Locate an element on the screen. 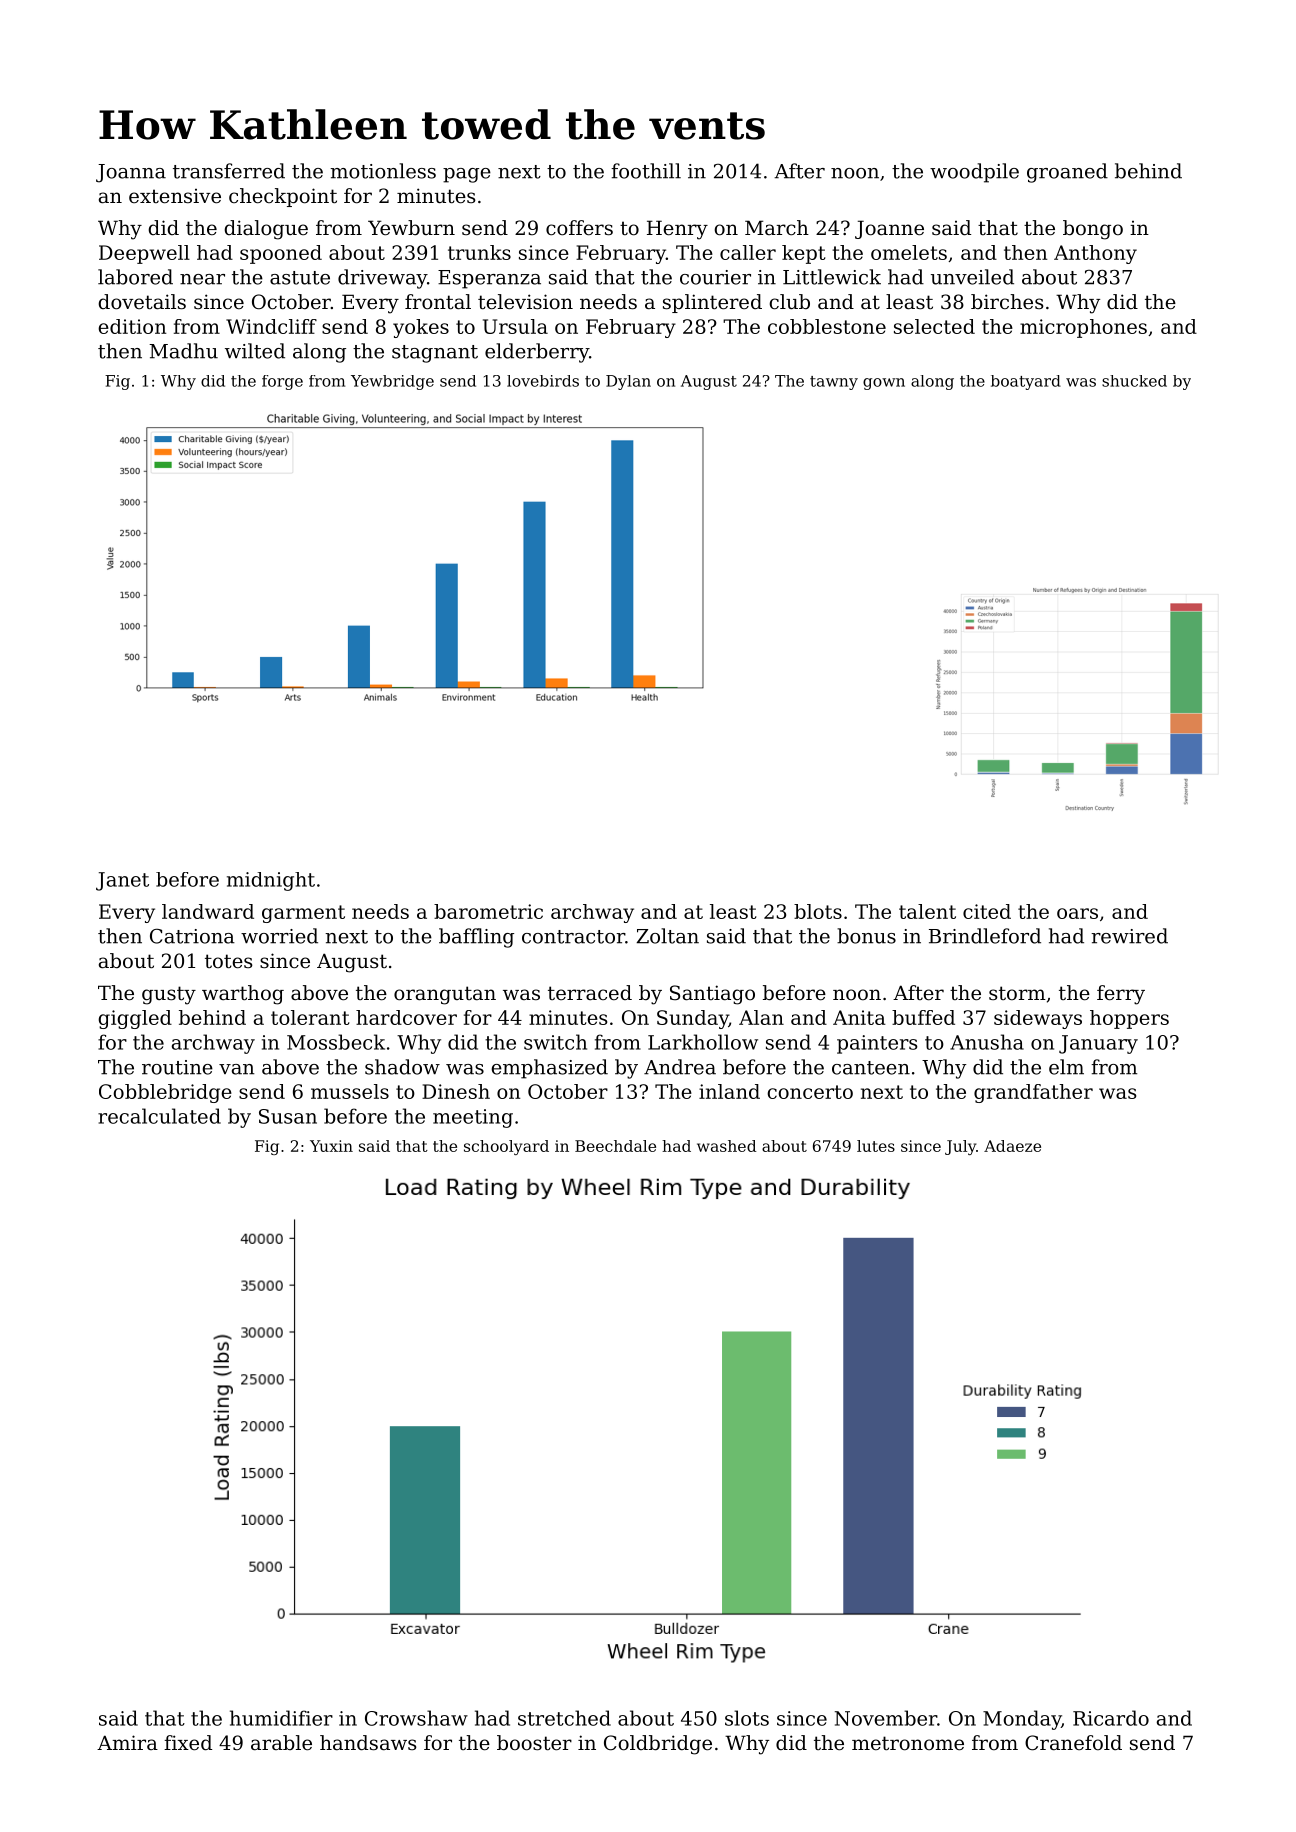  recalculated is located at coordinates (159, 1116).
